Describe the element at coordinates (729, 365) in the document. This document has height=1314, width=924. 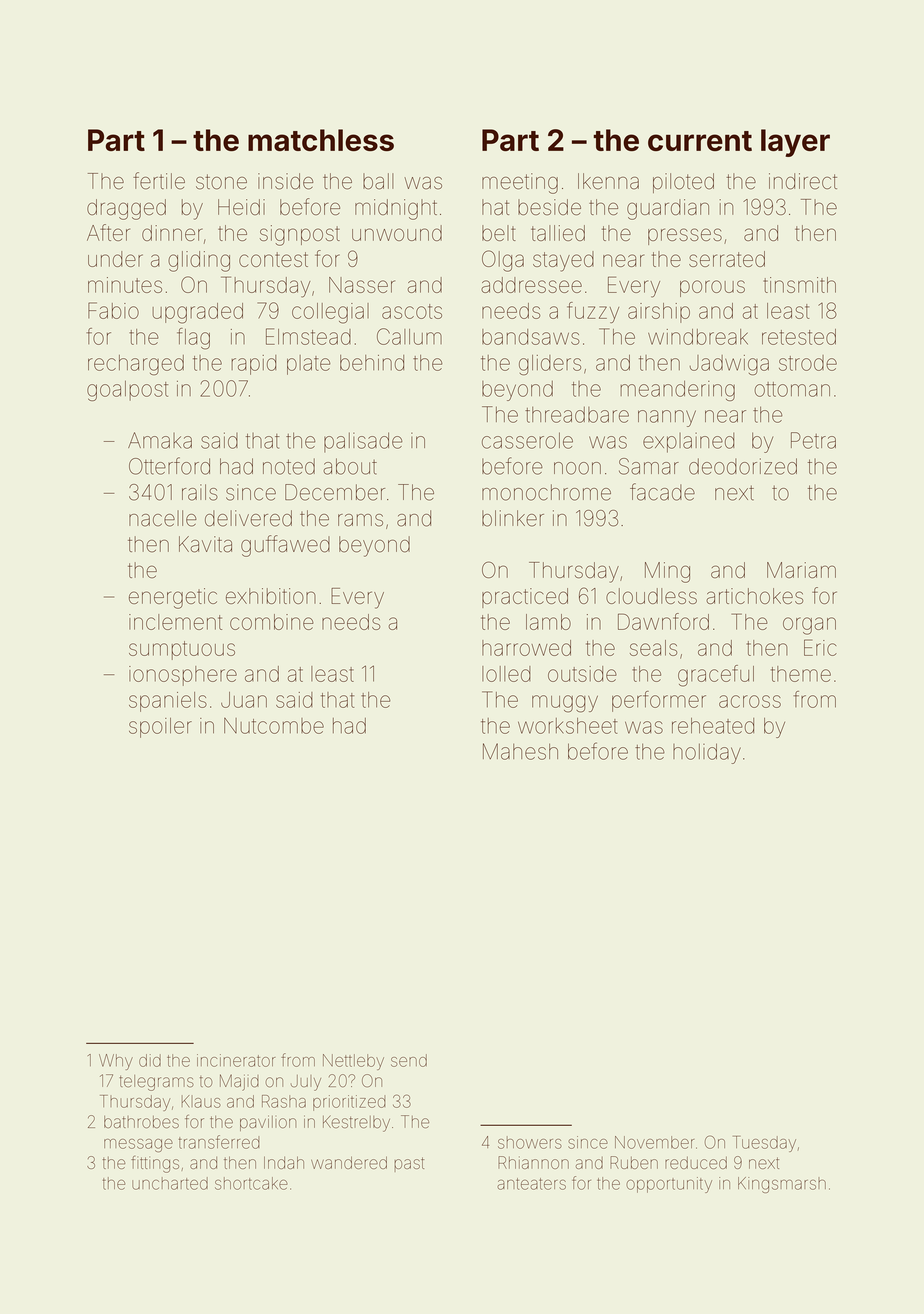
I see `Jadwiga` at that location.
